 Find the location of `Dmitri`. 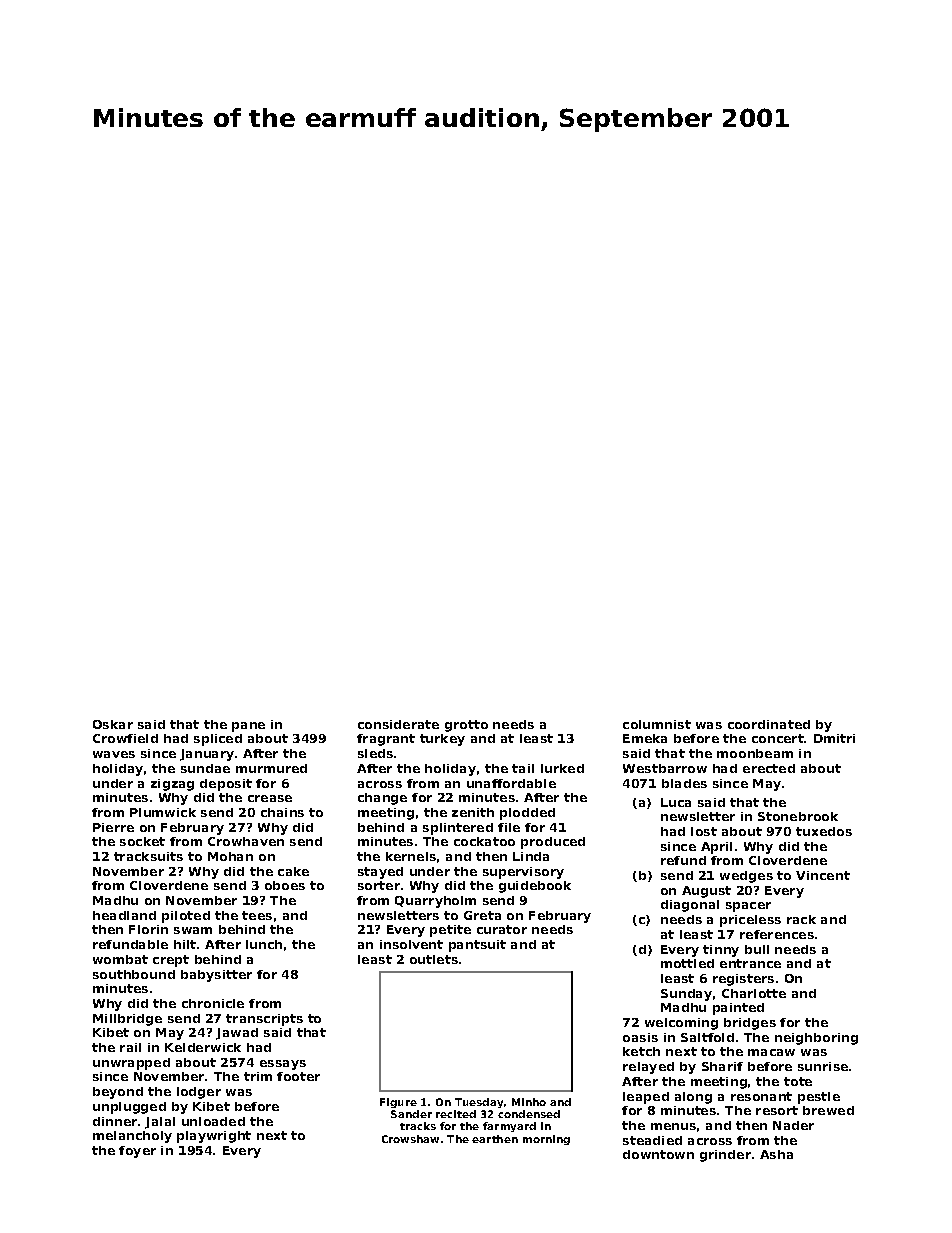

Dmitri is located at coordinates (834, 738).
